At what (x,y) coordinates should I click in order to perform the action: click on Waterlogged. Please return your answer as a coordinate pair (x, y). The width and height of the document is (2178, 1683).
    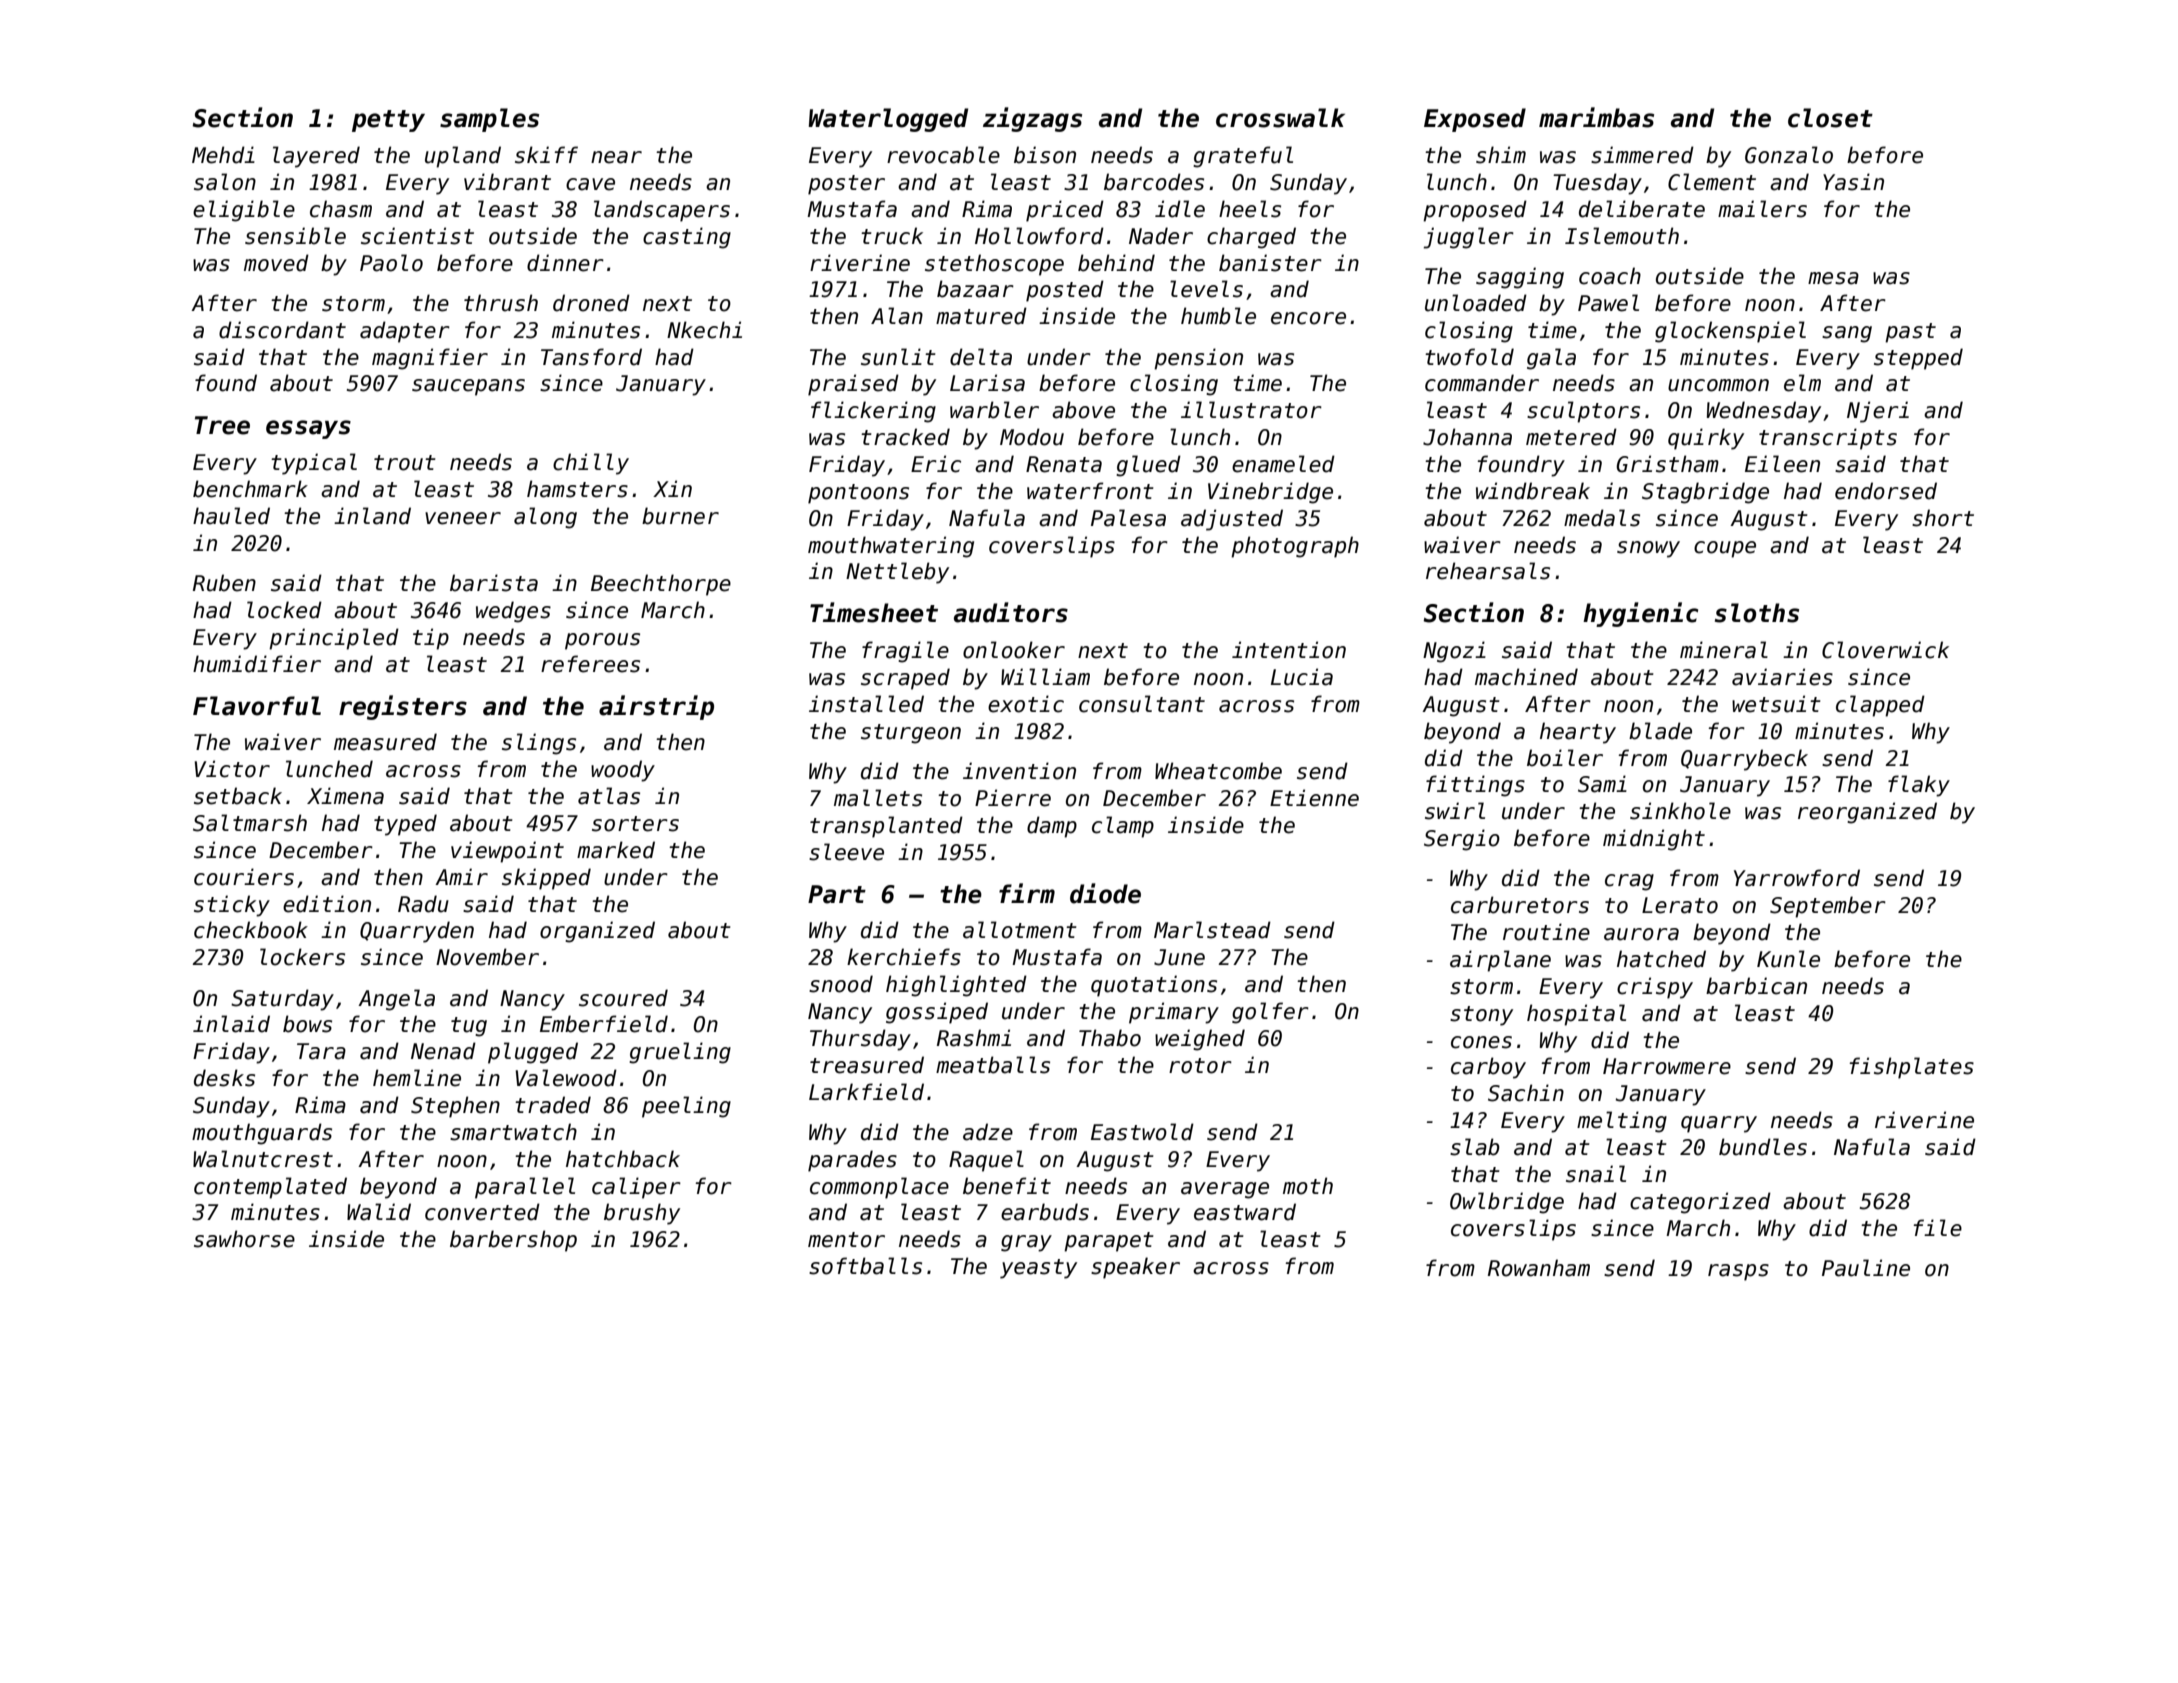
    Looking at the image, I should click on (888, 120).
